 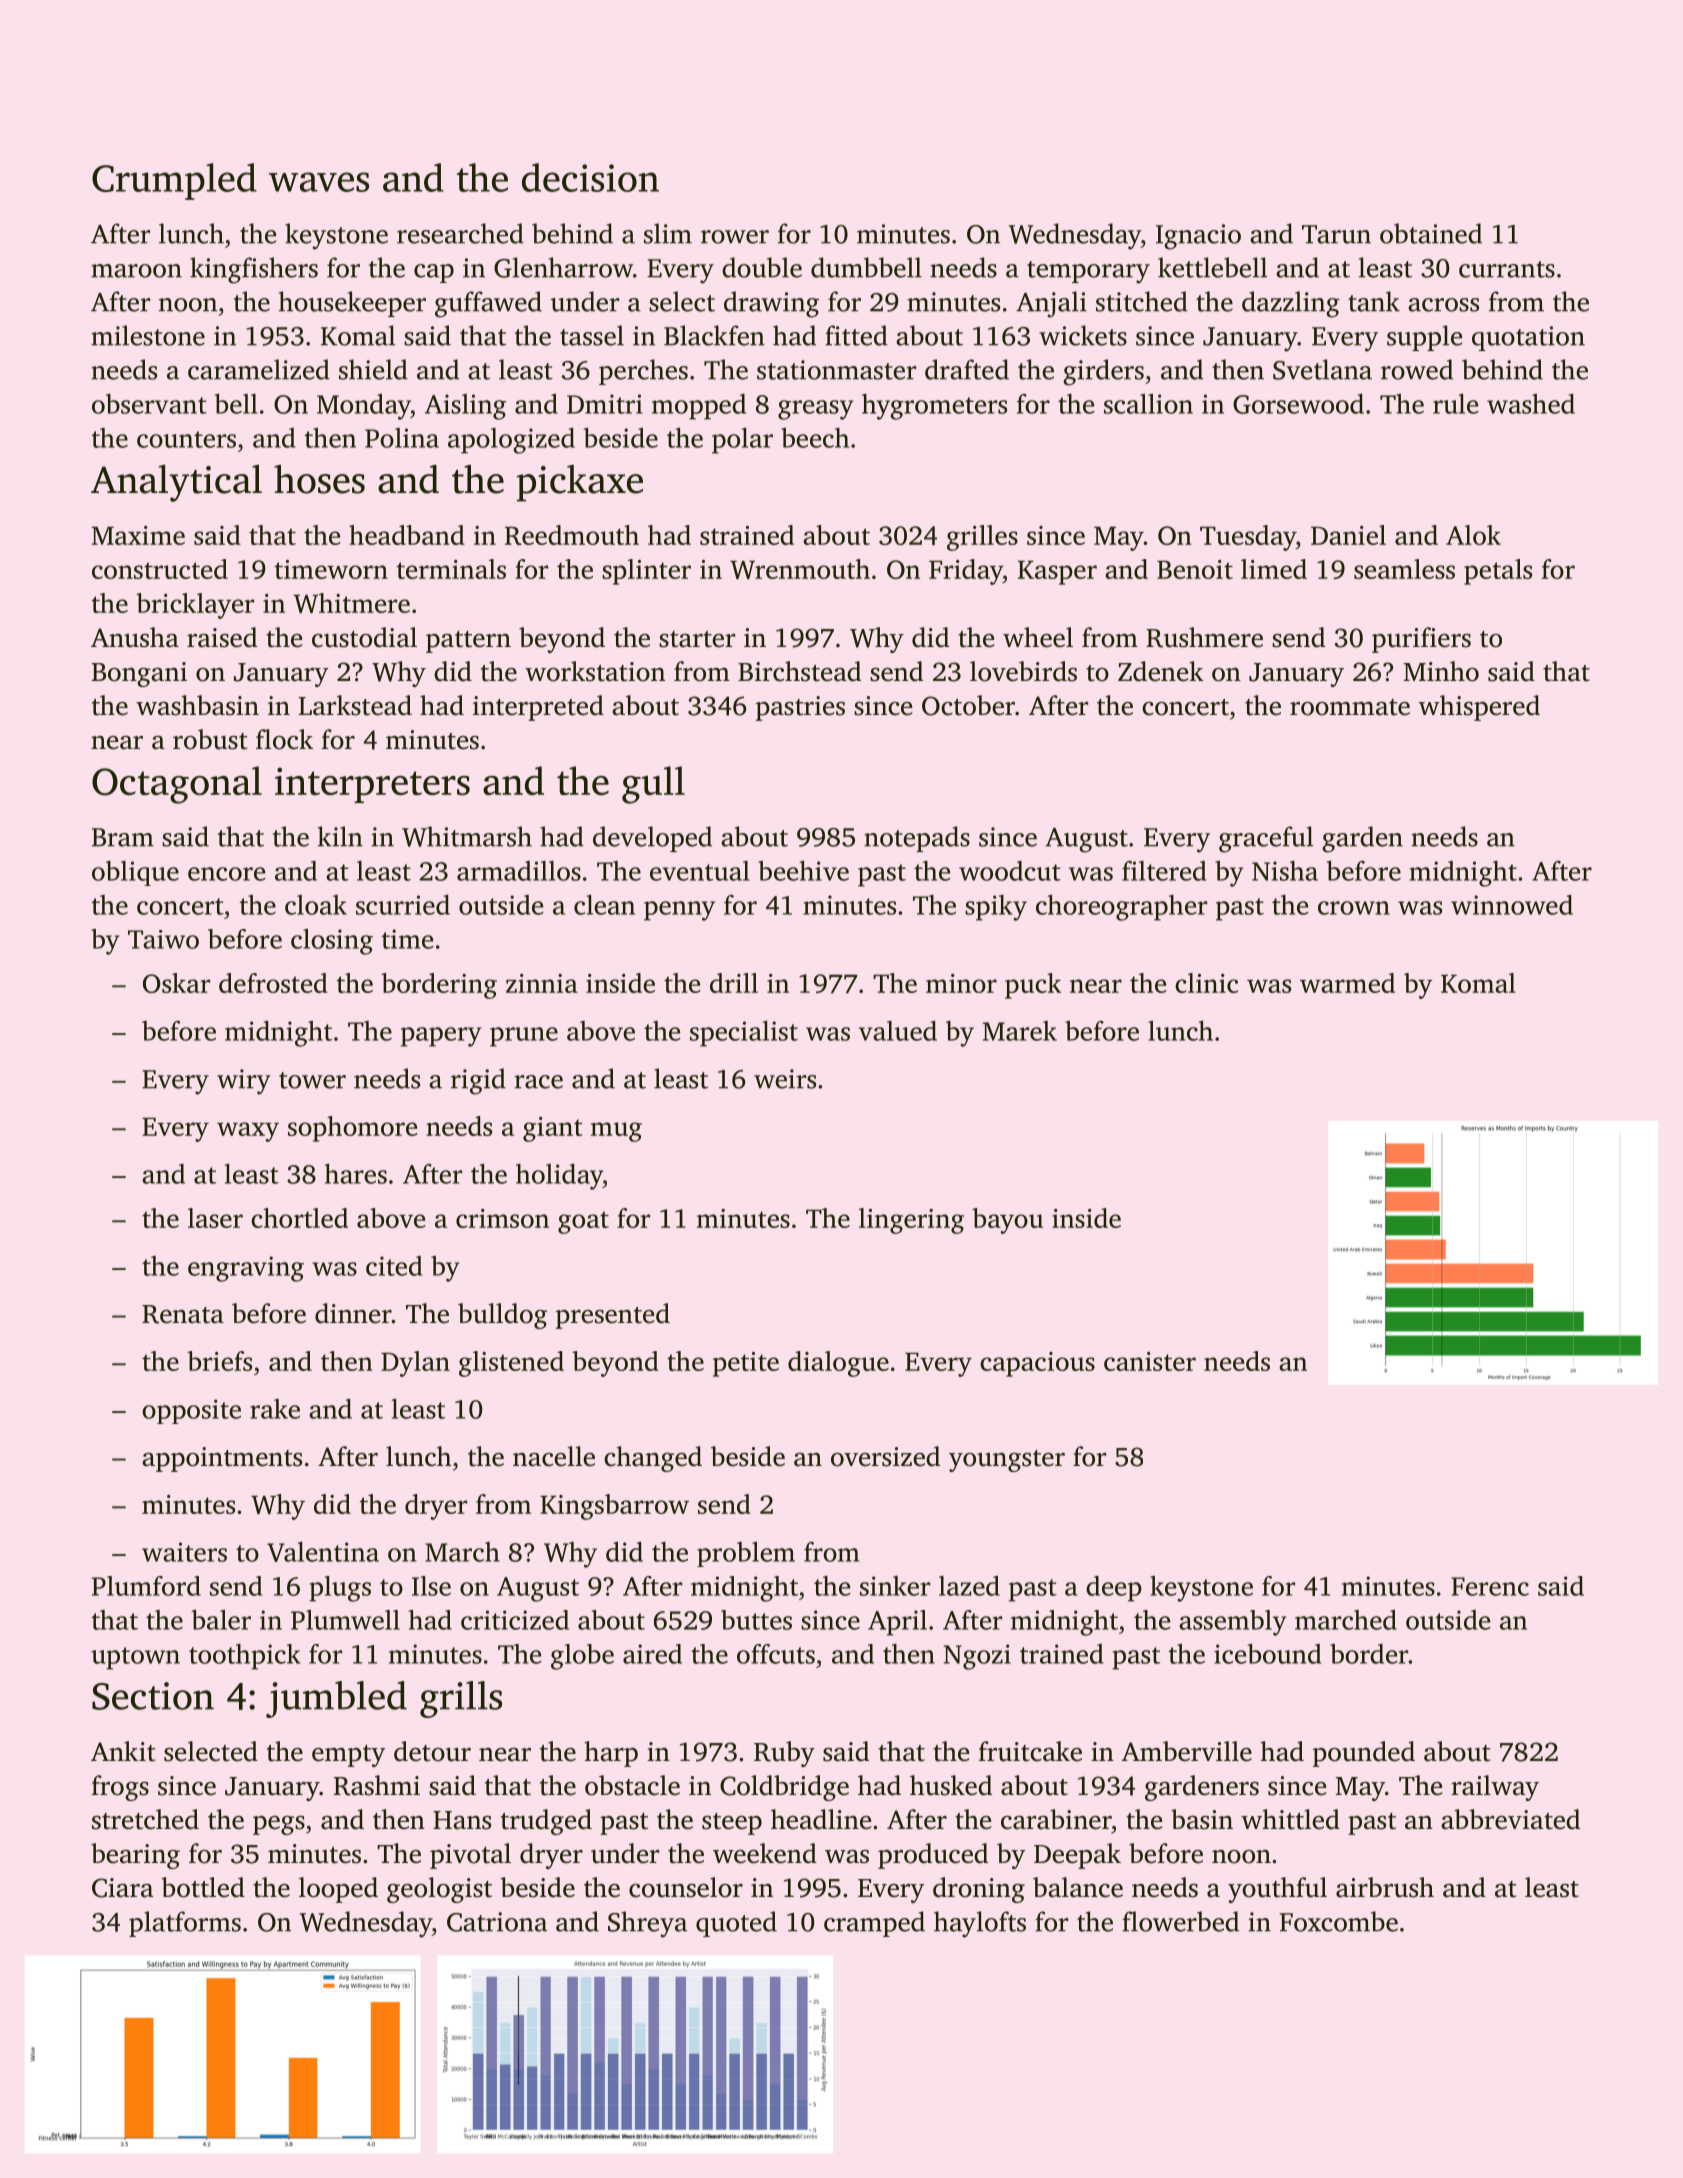 I want to click on Birchstead, so click(x=799, y=671).
